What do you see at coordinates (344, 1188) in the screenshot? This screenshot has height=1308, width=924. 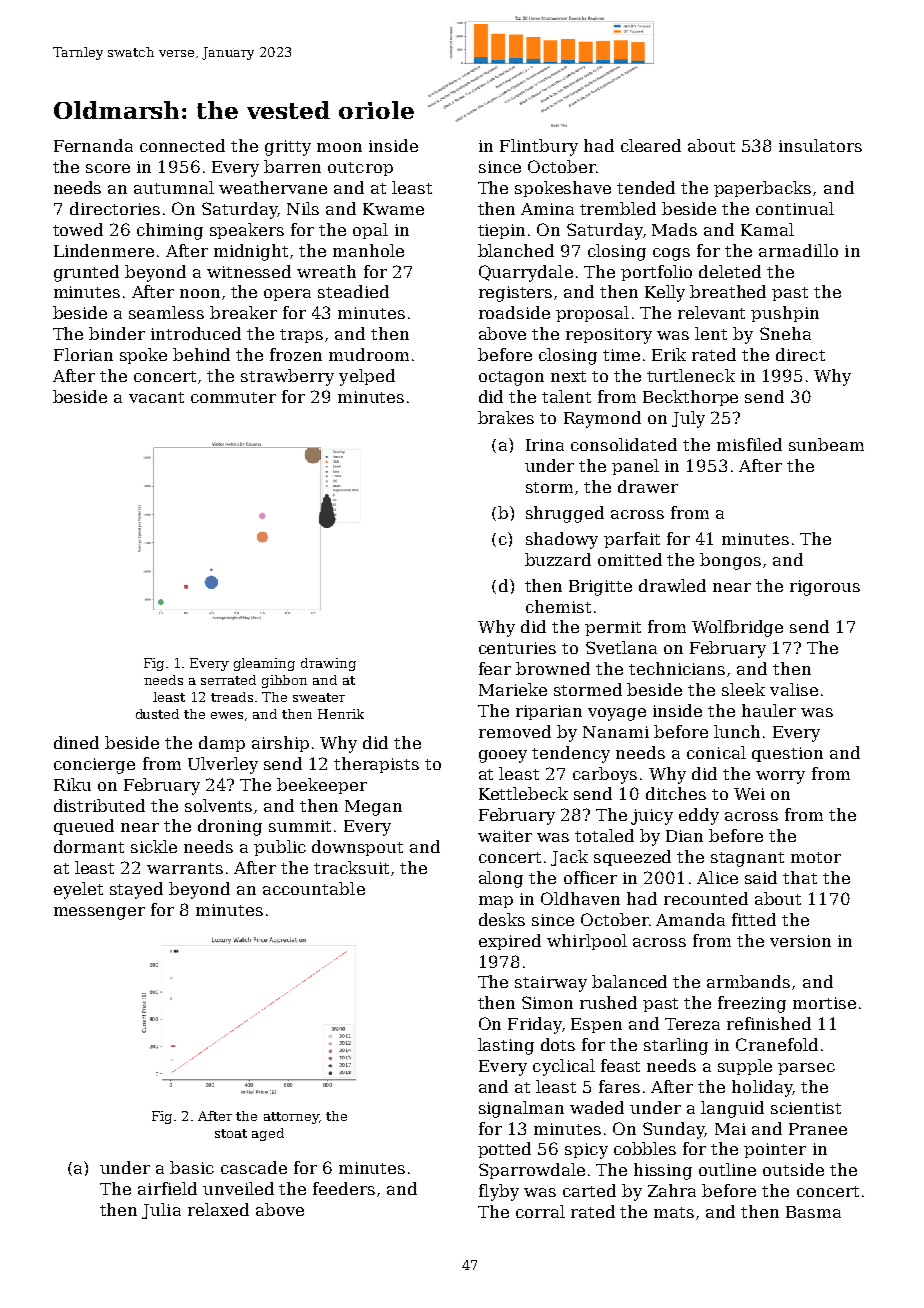 I see `feeders` at bounding box center [344, 1188].
